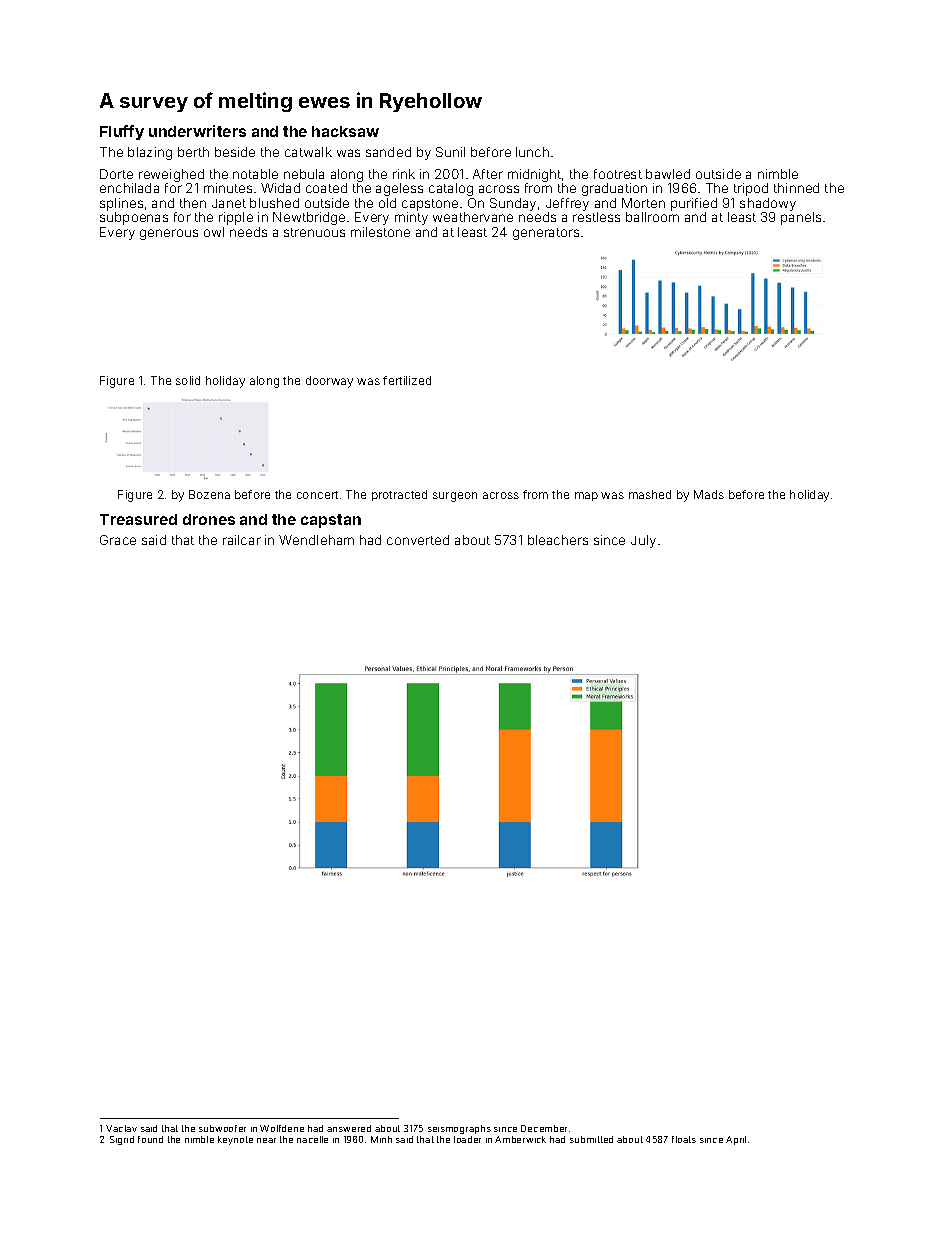  Describe the element at coordinates (197, 131) in the page. I see `underwriters` at that location.
